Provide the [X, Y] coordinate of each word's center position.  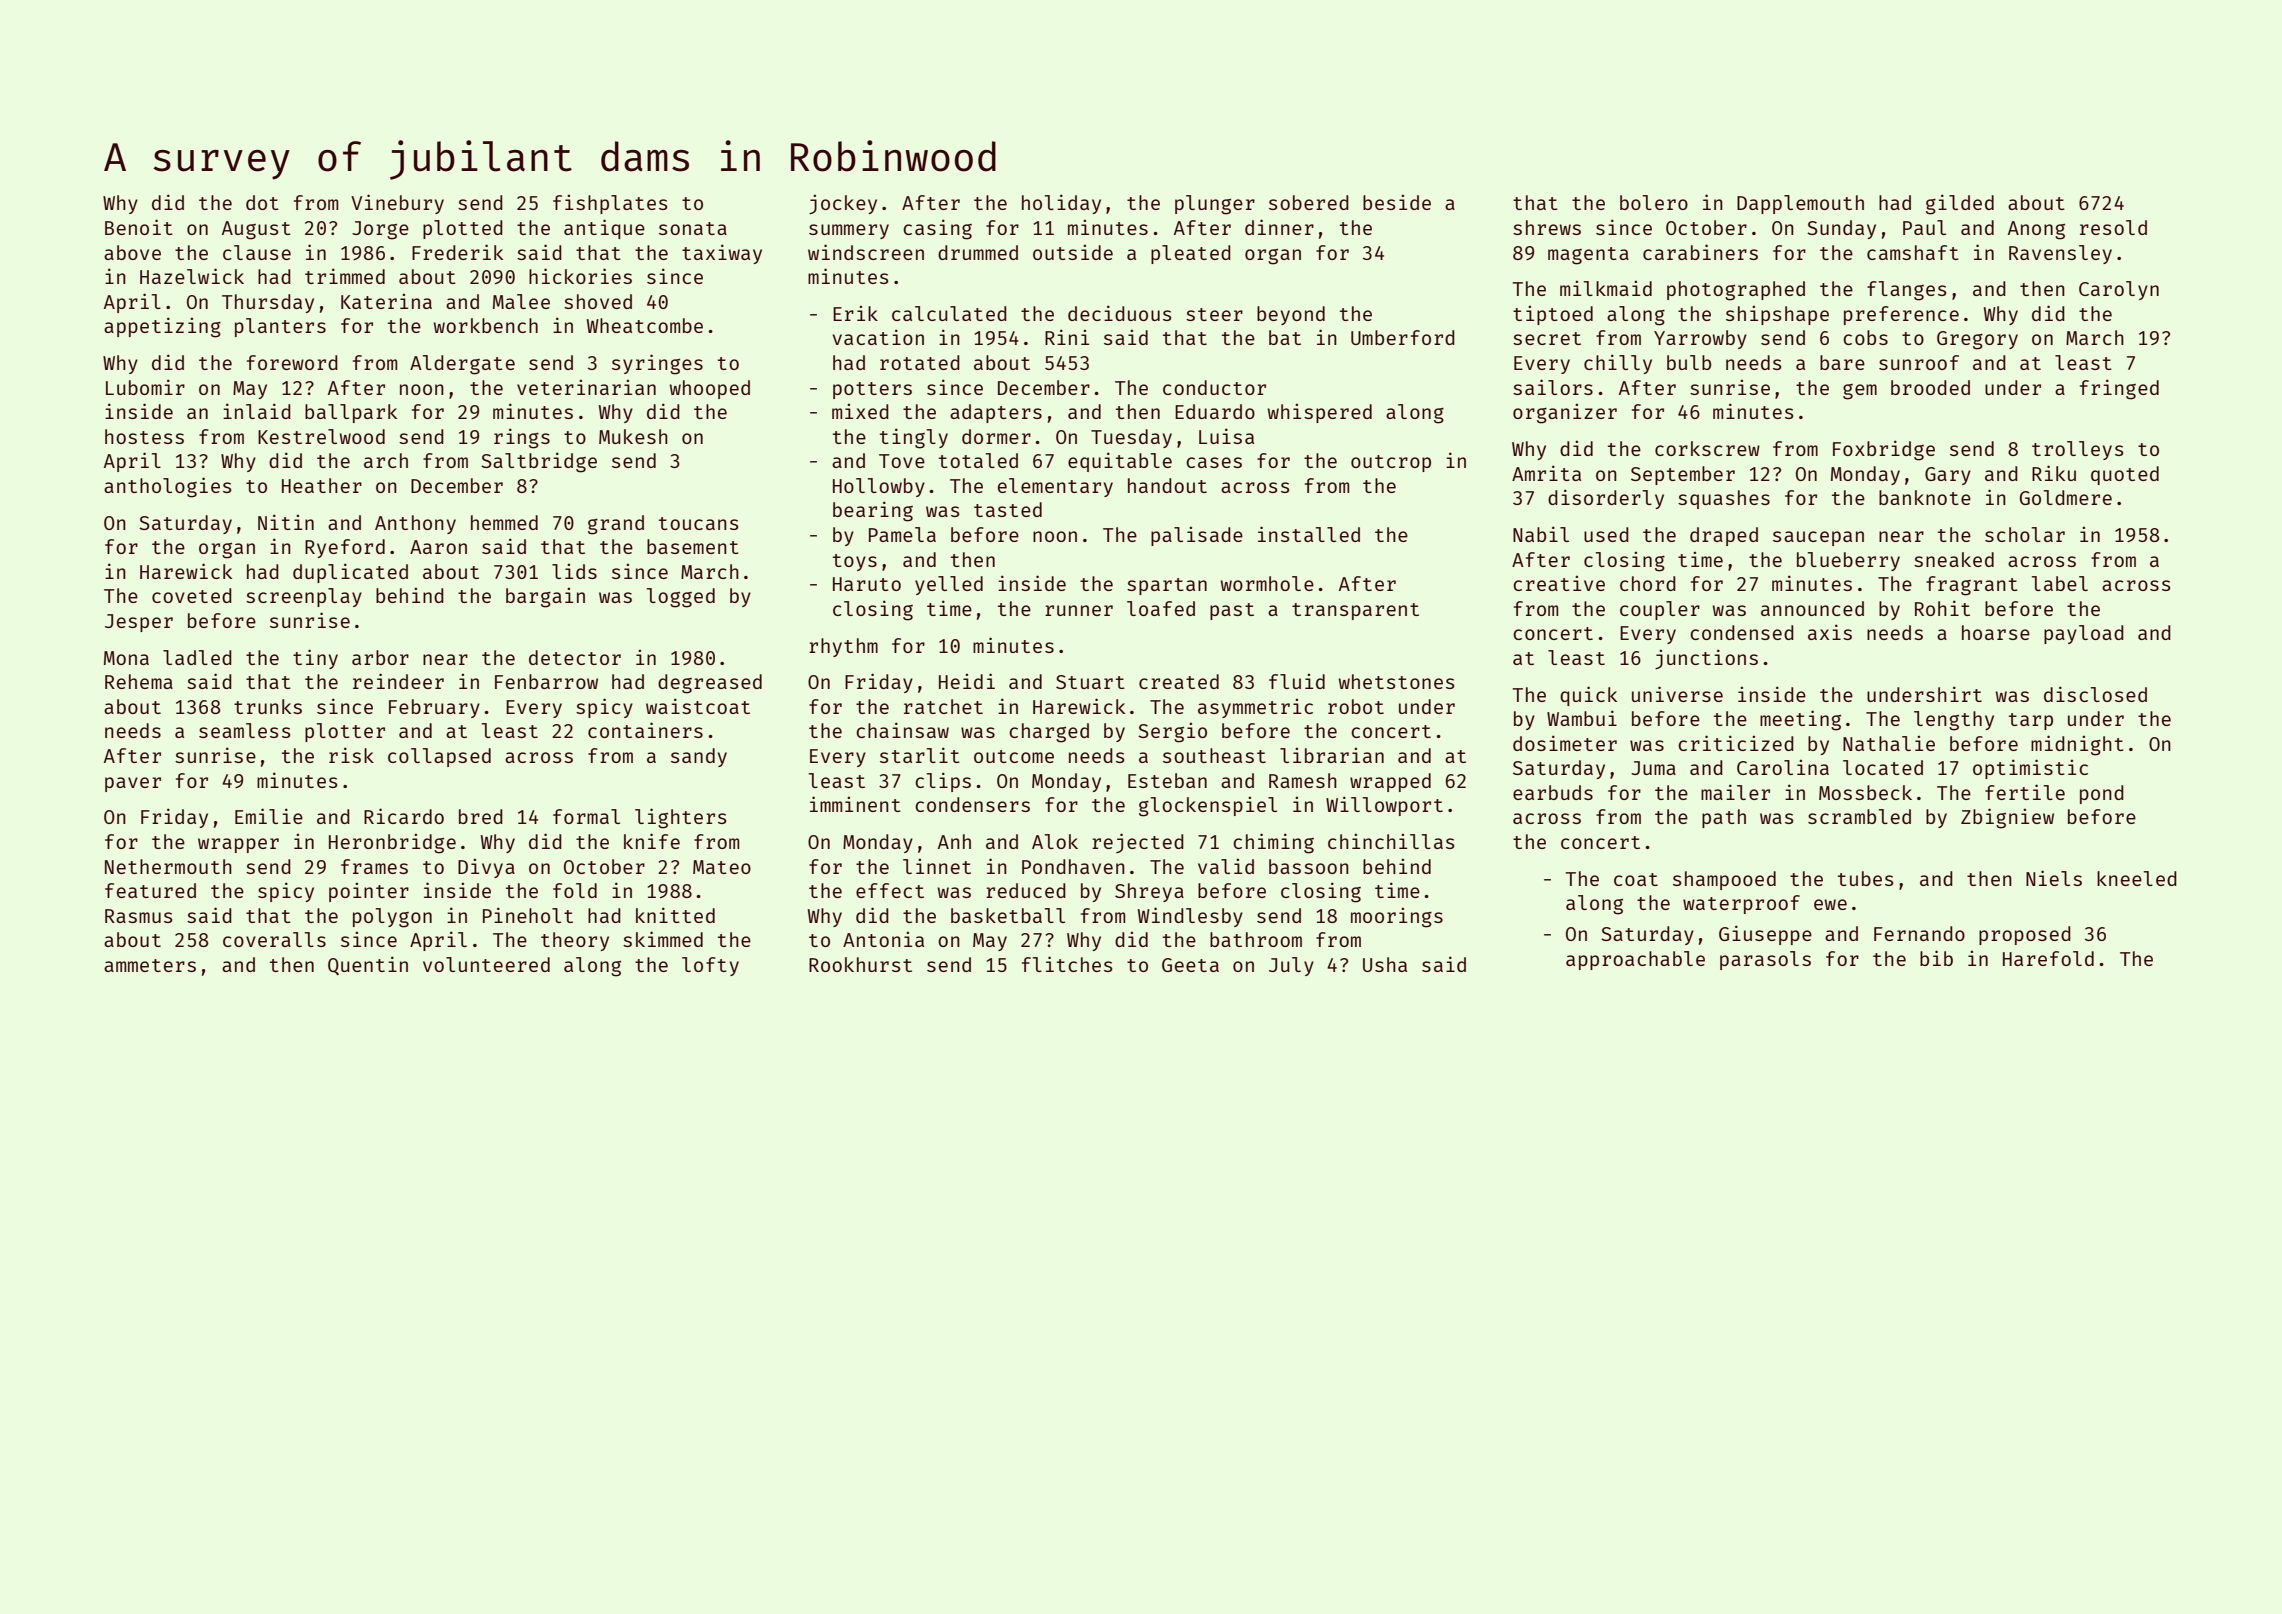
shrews [1547, 227]
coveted [192, 595]
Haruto [867, 584]
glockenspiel [1208, 806]
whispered [1320, 413]
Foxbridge [1884, 450]
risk [351, 755]
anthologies [167, 487]
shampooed [1724, 880]
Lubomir [145, 387]
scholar [2025, 534]
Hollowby [879, 487]
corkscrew [1707, 448]
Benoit [139, 227]
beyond [1291, 315]
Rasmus [138, 916]
